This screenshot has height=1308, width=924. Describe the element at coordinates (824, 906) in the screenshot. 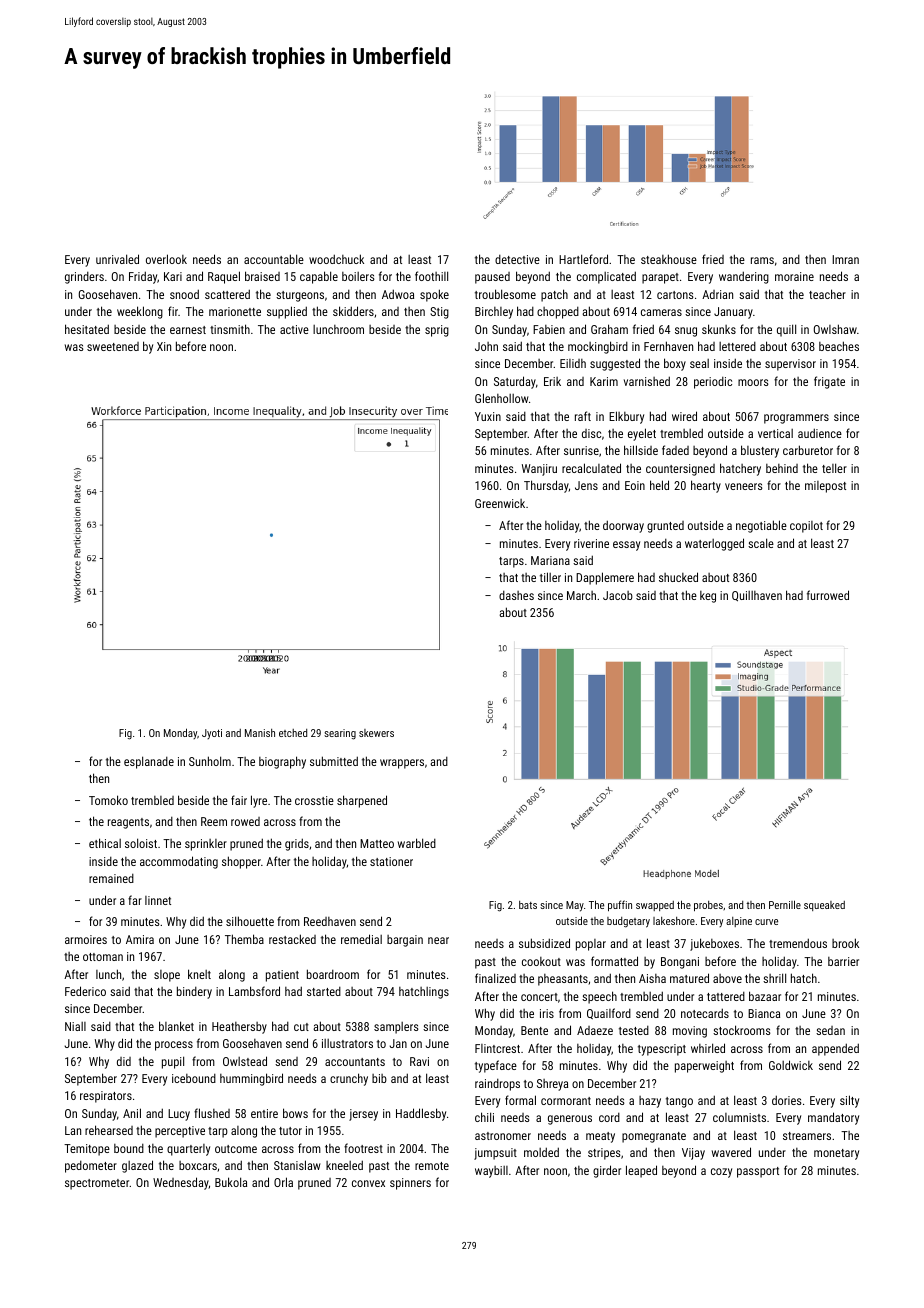

I see `squeaked` at that location.
